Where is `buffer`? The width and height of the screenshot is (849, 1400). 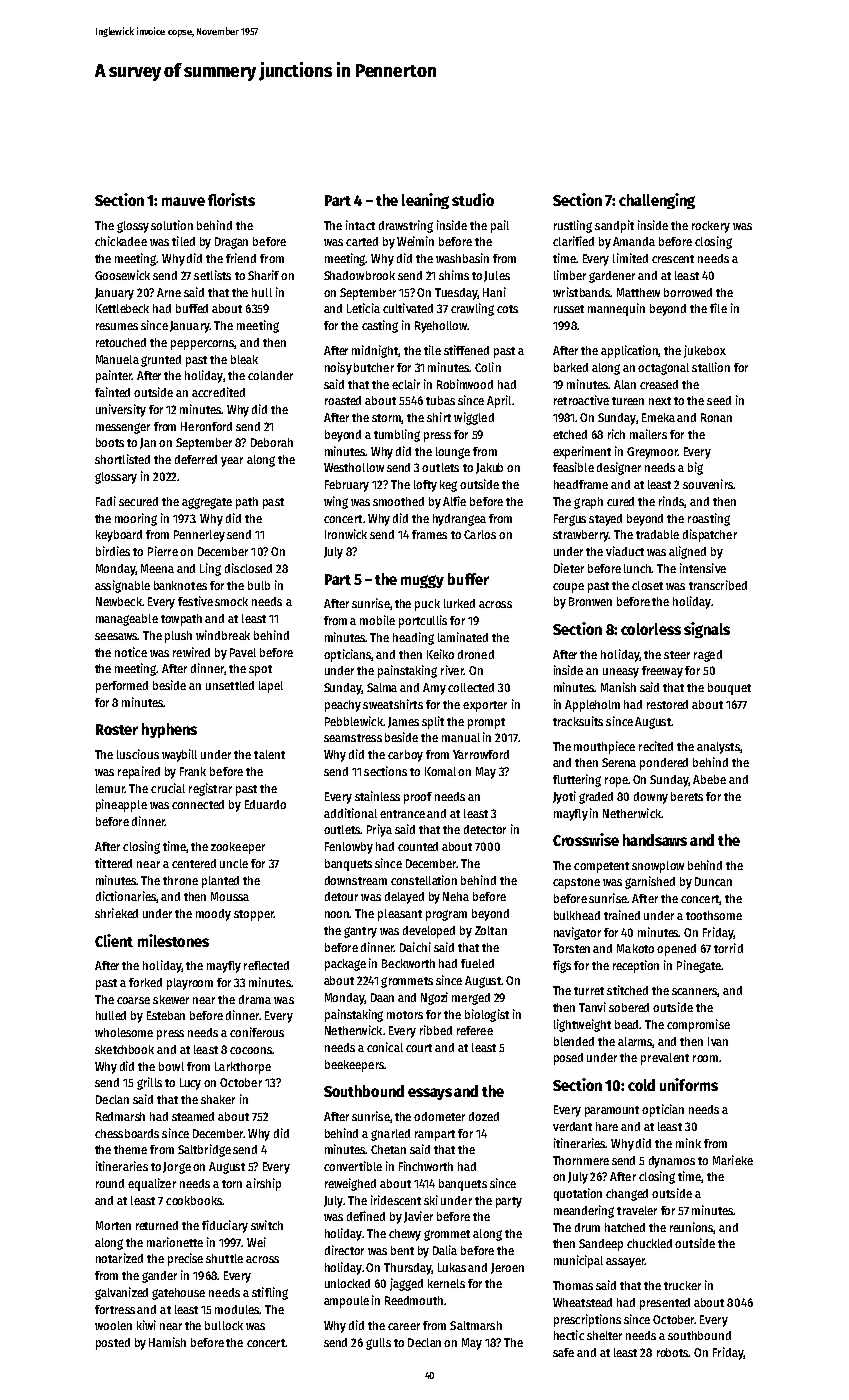
buffer is located at coordinates (468, 579).
